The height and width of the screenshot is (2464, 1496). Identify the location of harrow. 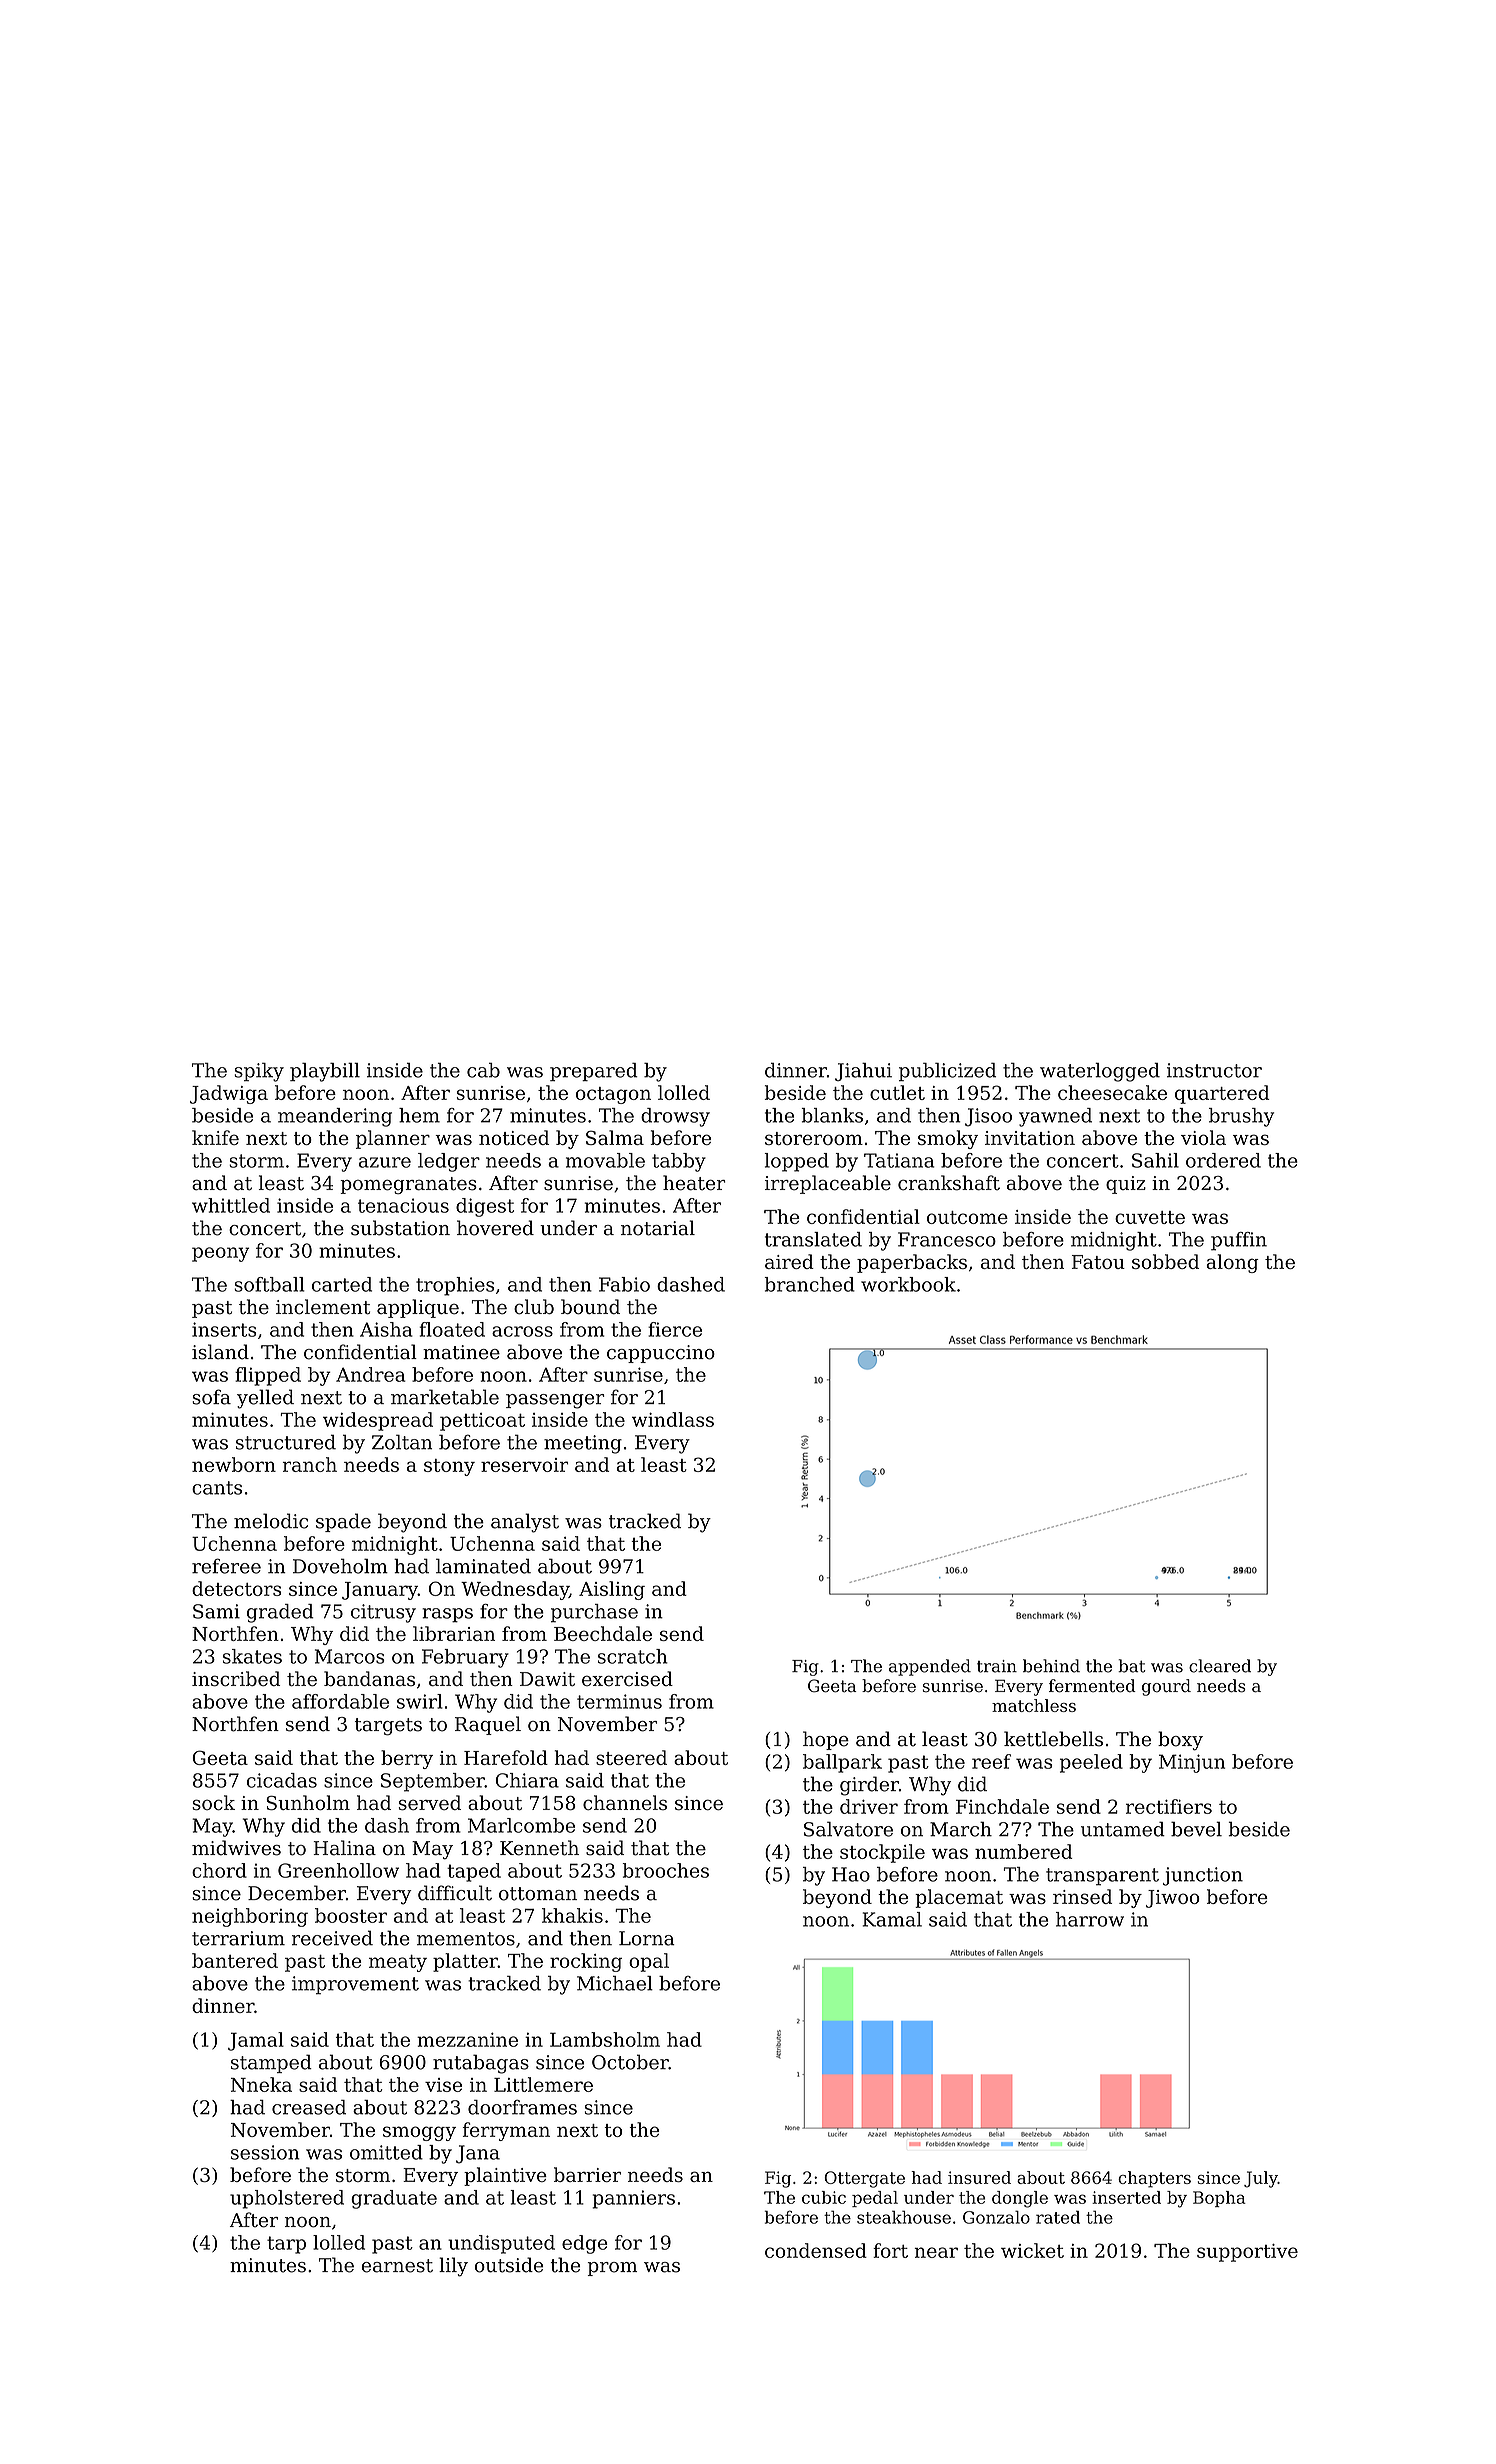
(1090, 1919).
